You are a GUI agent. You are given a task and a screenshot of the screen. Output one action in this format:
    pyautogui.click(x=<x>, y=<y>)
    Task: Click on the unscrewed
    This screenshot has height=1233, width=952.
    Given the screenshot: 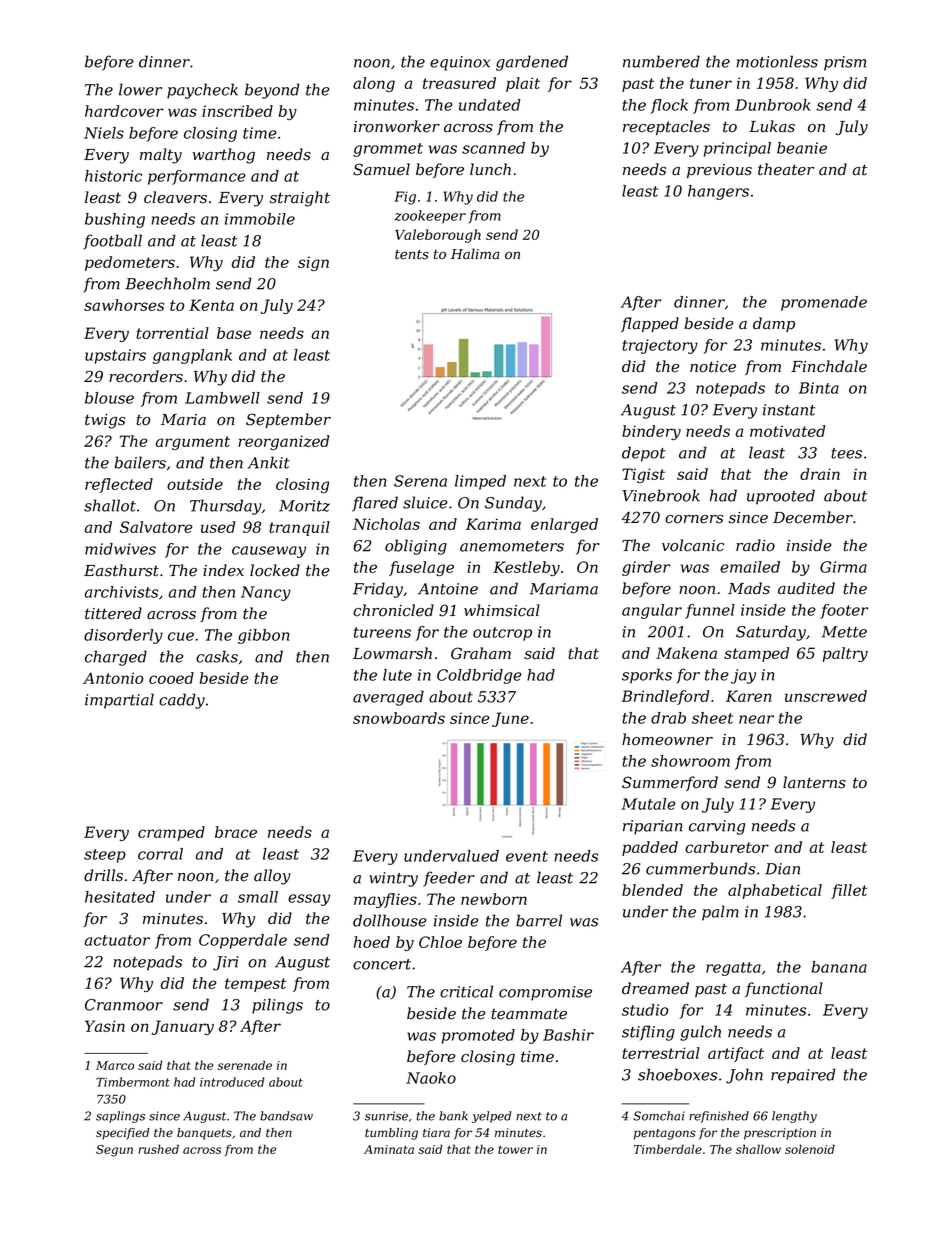 What is the action you would take?
    pyautogui.click(x=826, y=696)
